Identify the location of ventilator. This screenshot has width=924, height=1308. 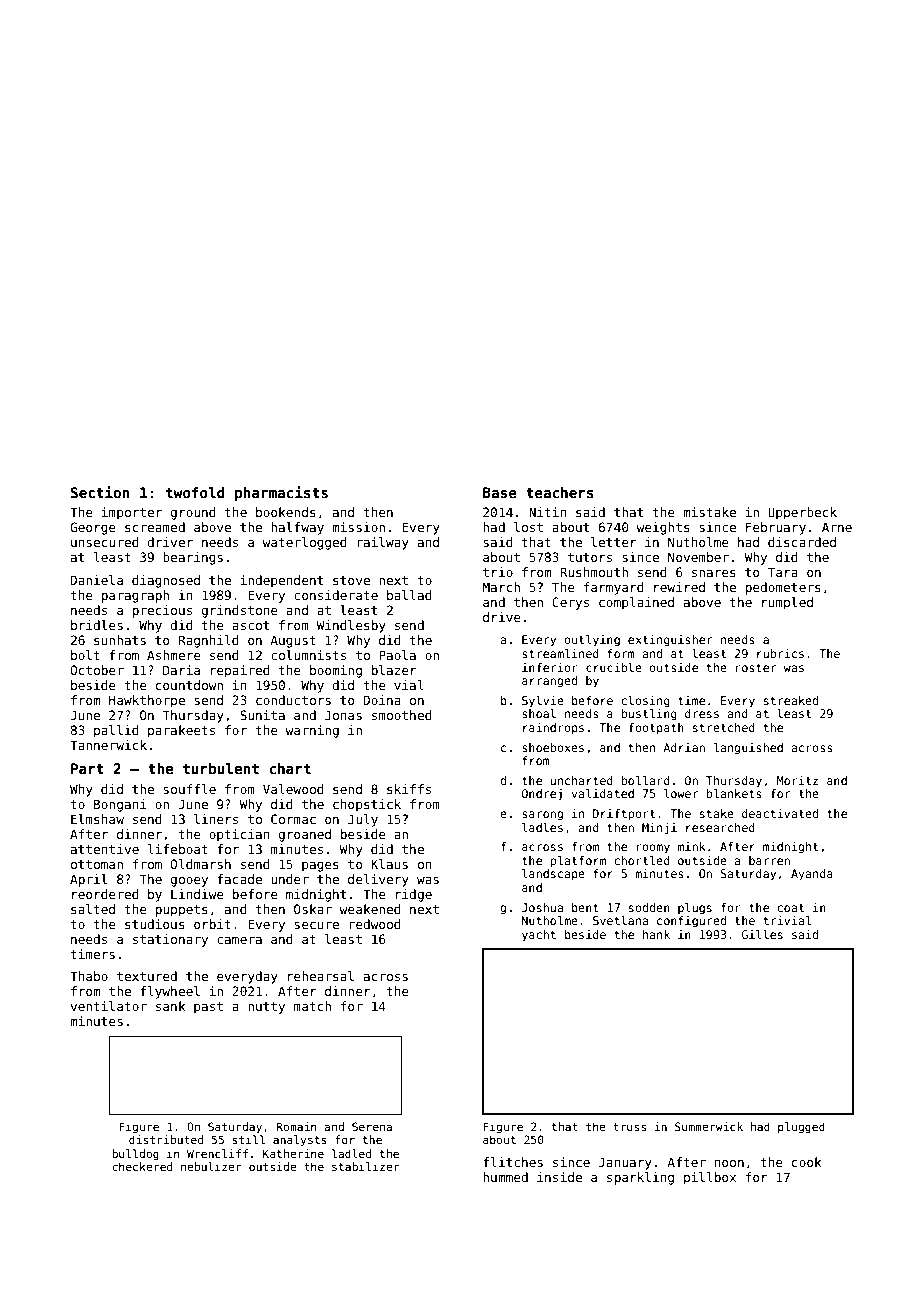
(108, 1006).
